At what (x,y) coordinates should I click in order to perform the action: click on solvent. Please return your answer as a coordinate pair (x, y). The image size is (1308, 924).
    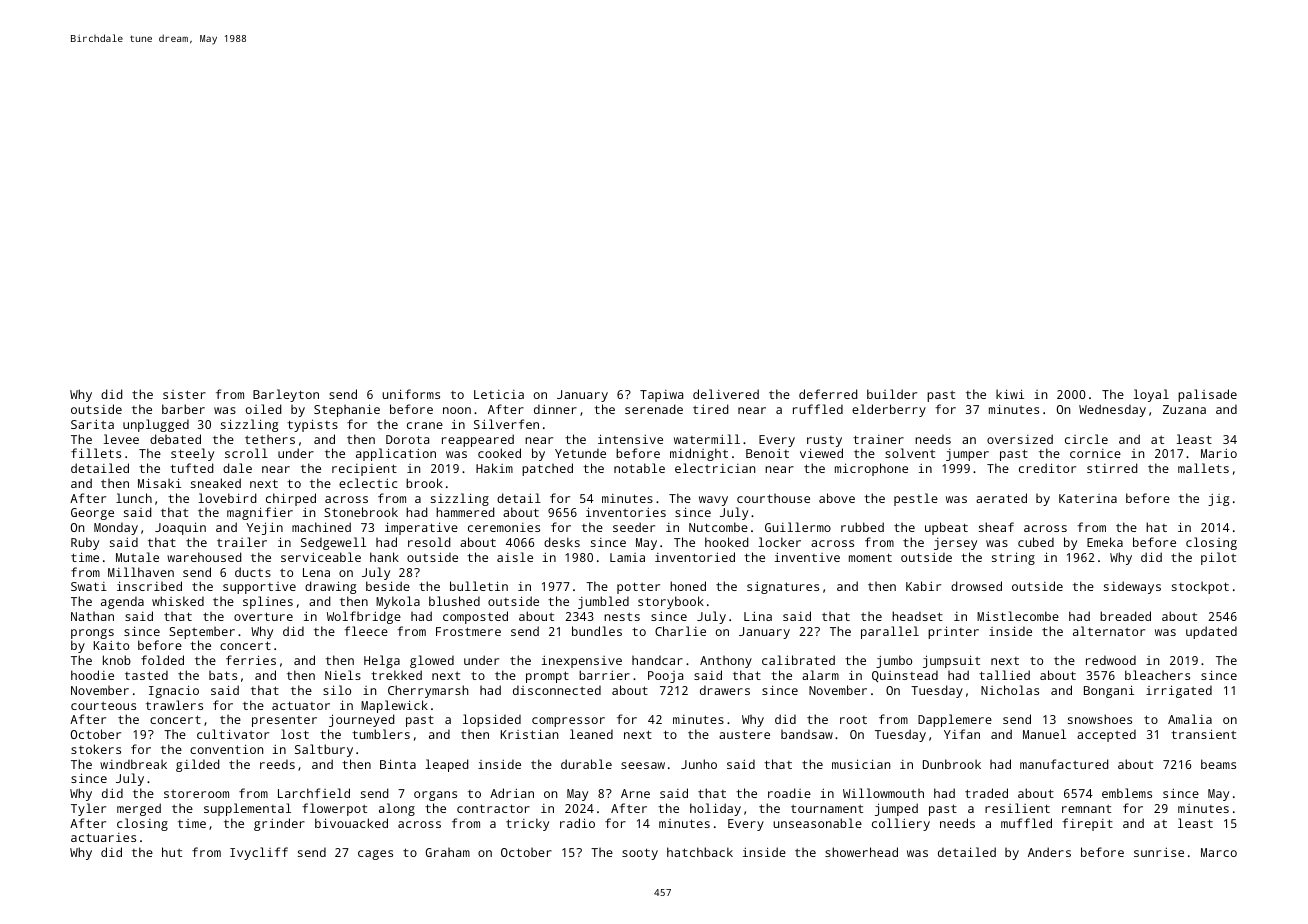
    Looking at the image, I should click on (910, 453).
